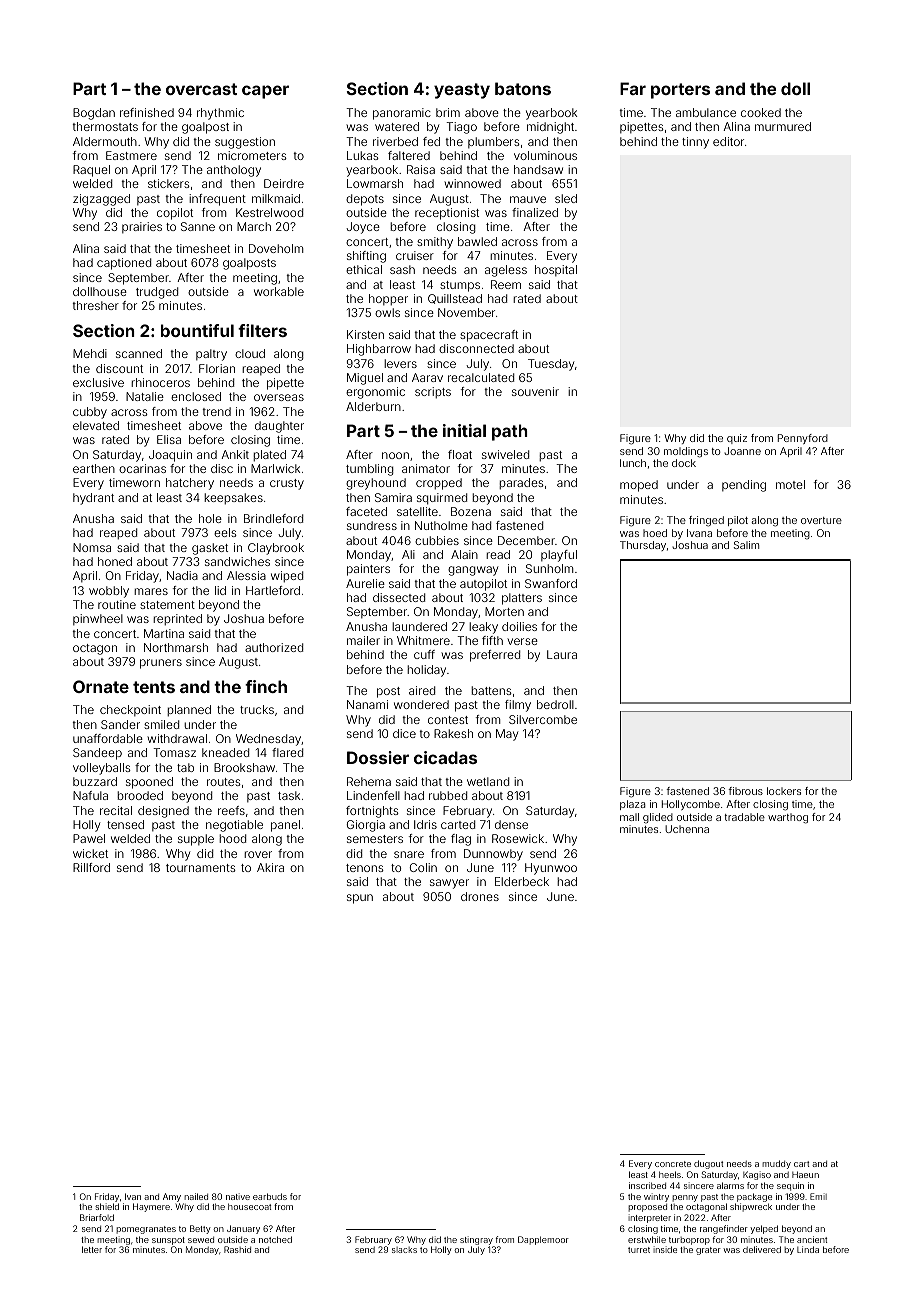 This image has height=1308, width=924. What do you see at coordinates (523, 88) in the image?
I see `batons` at bounding box center [523, 88].
